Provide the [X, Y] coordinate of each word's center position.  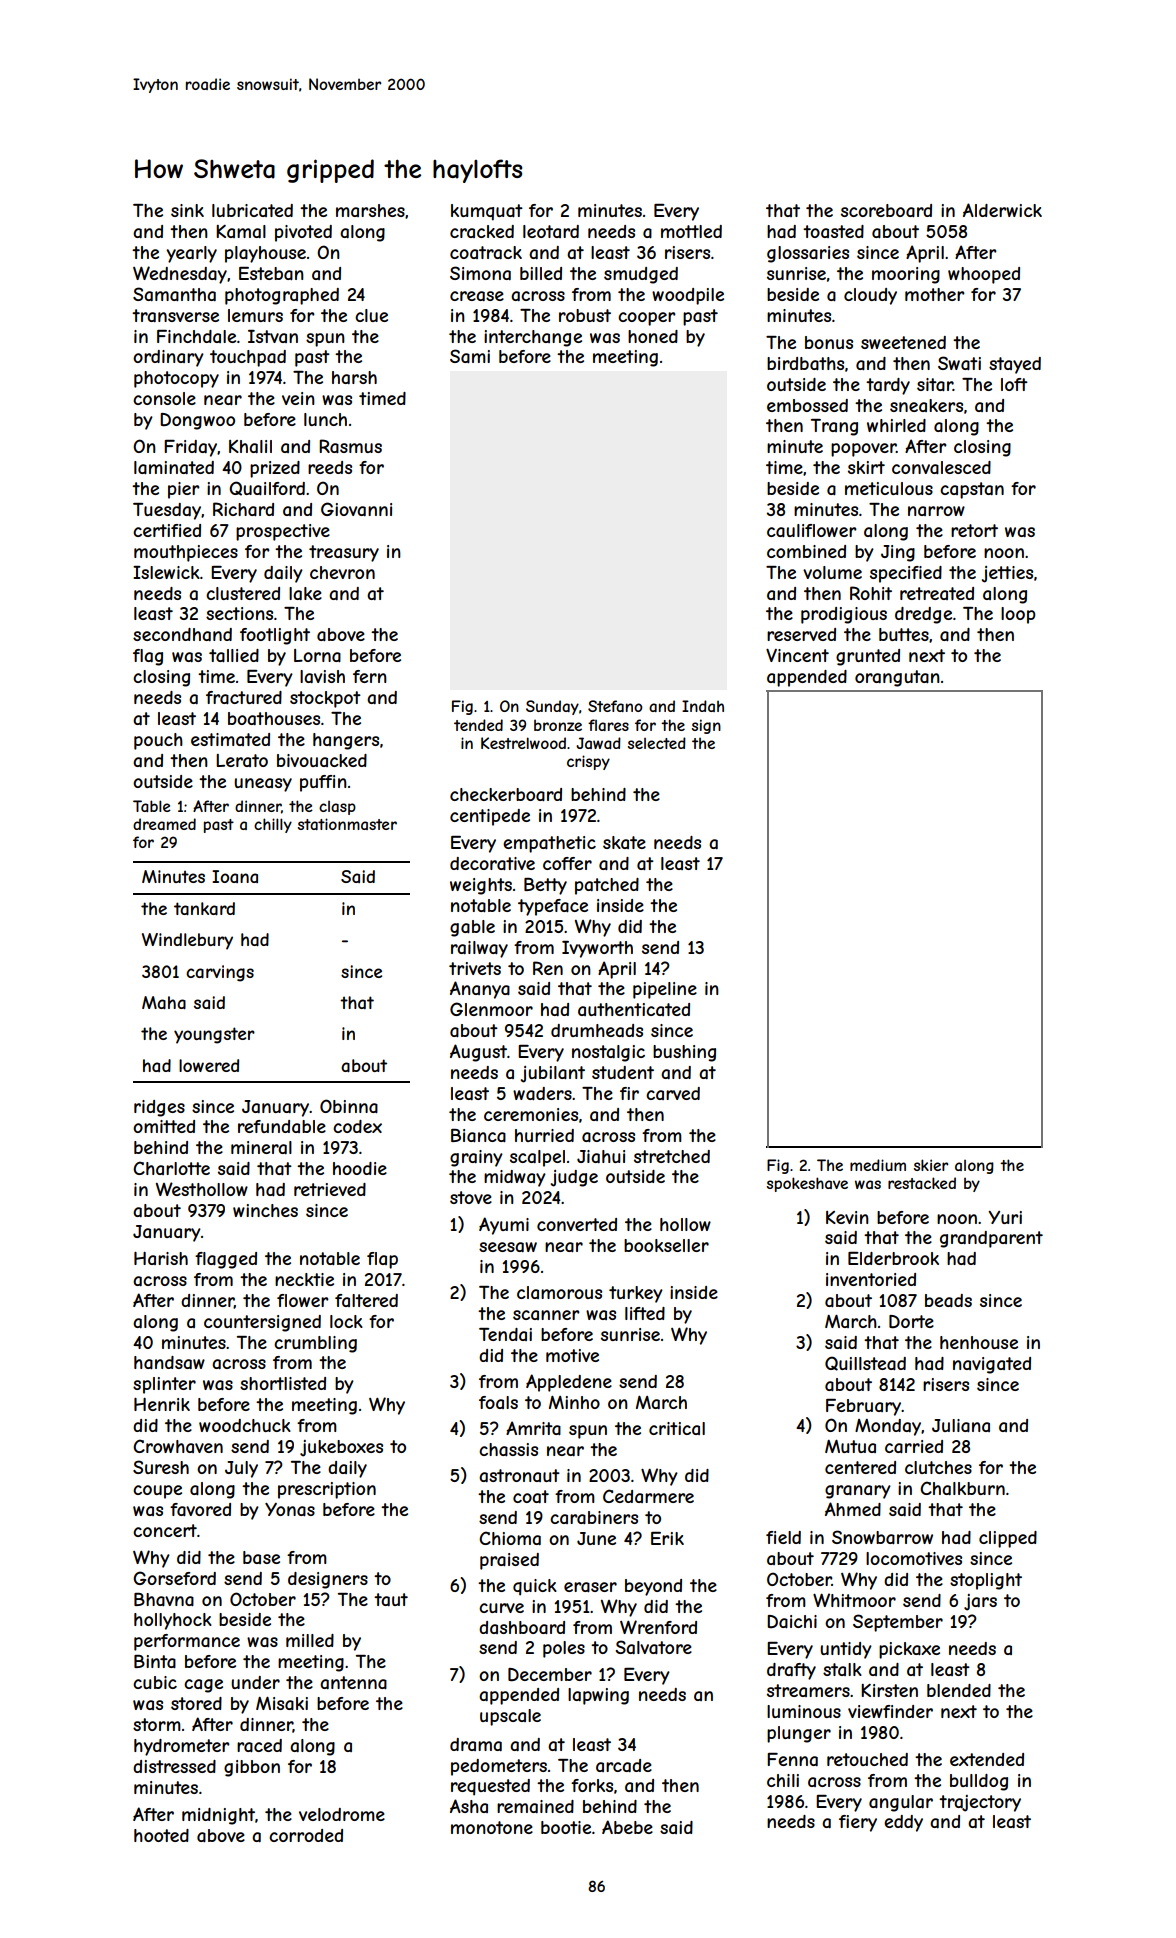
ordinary [168, 358]
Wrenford [658, 1627]
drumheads [597, 1030]
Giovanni [356, 509]
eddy [903, 1823]
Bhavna [164, 1599]
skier [931, 1165]
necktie [304, 1279]
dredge [923, 615]
